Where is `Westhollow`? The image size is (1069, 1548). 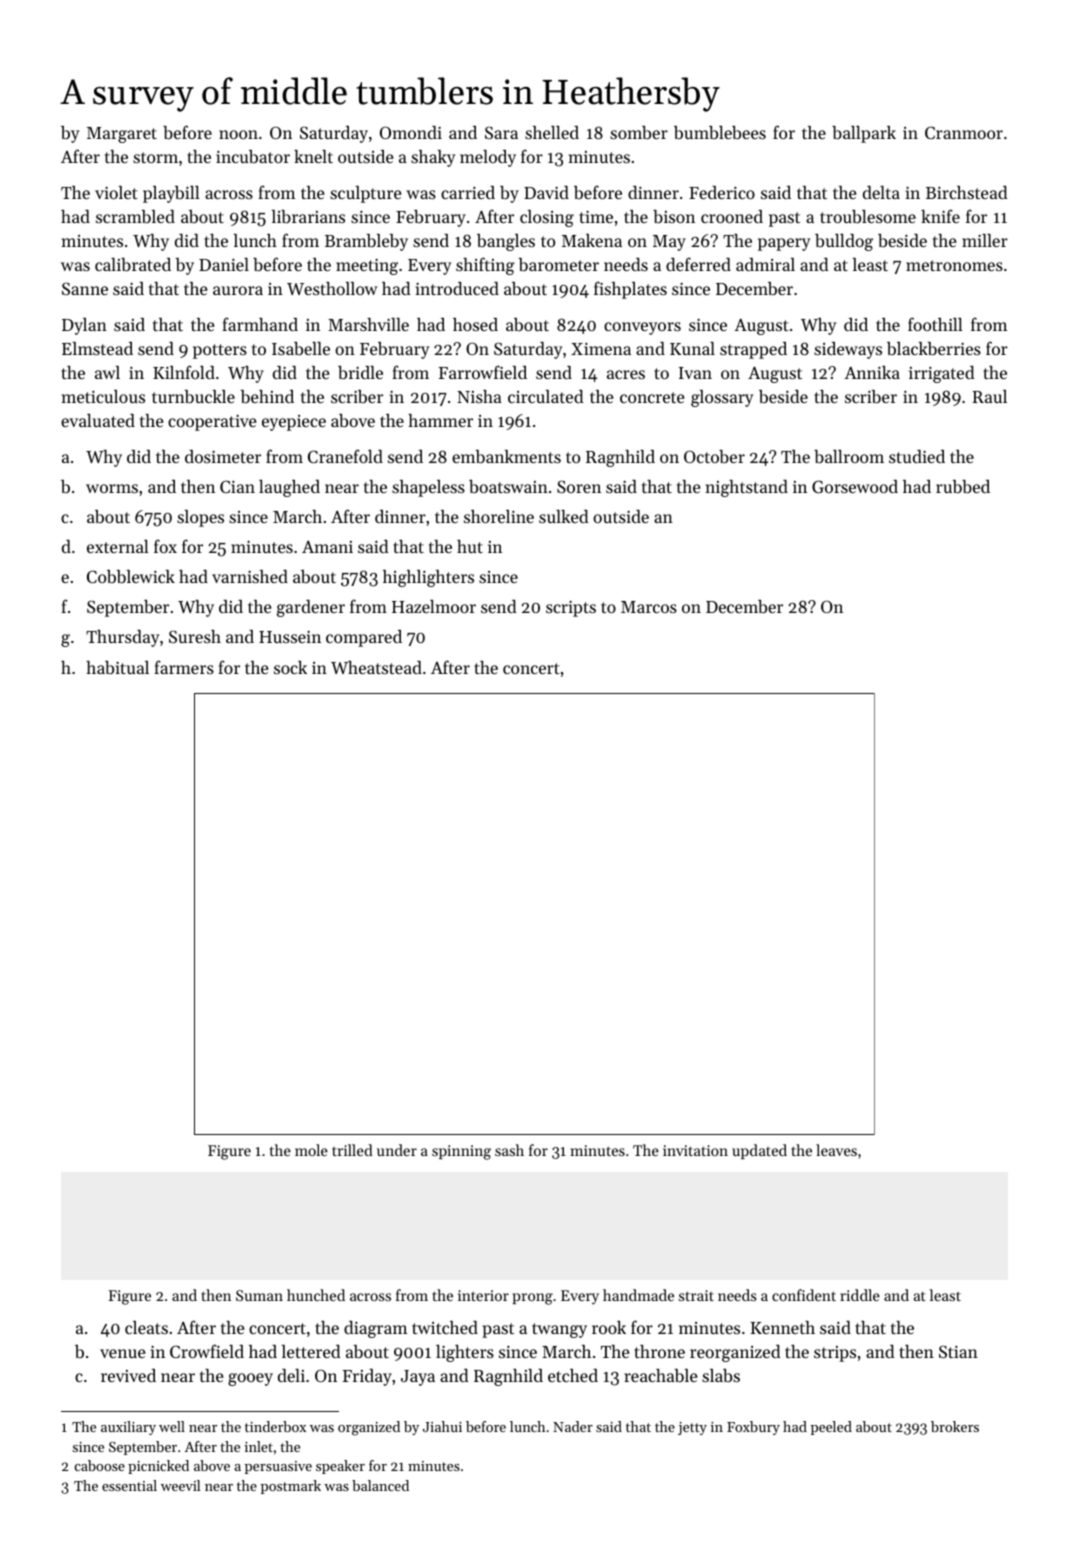 Westhollow is located at coordinates (332, 288).
